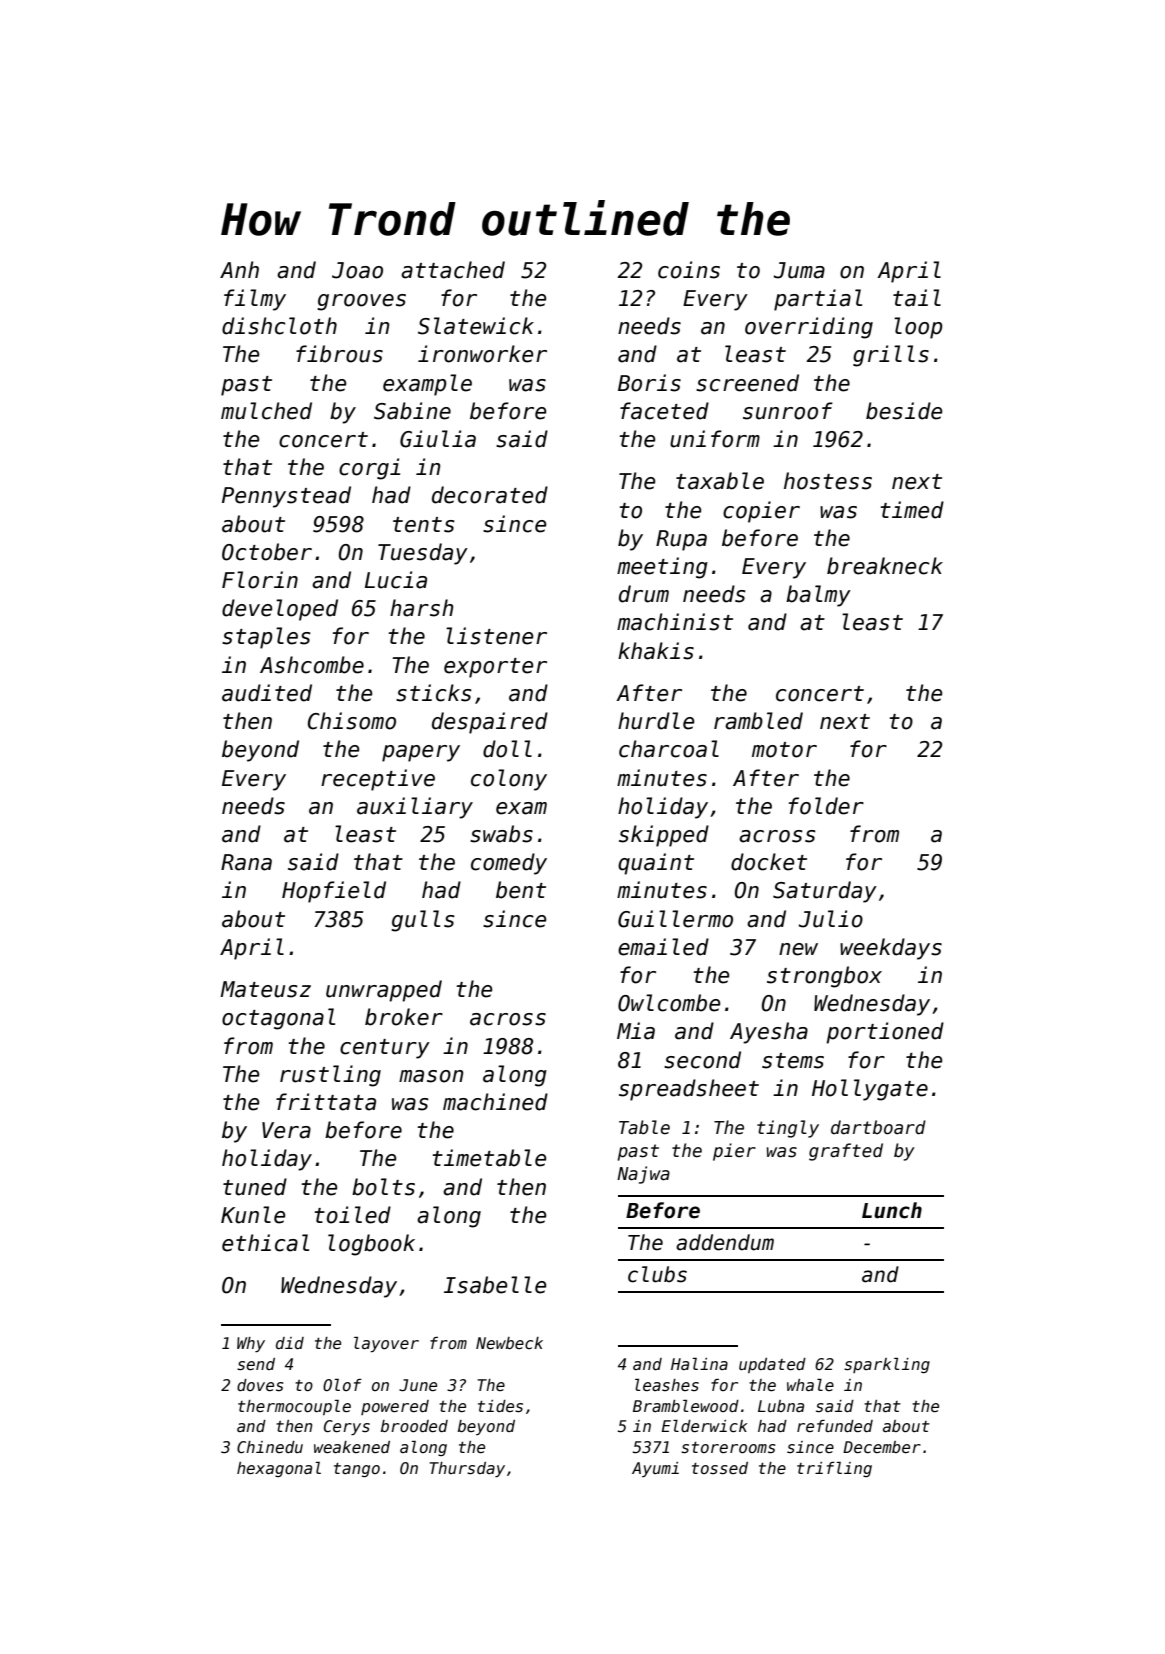 This screenshot has height=1654, width=1165. Describe the element at coordinates (664, 836) in the screenshot. I see `skipped` at that location.
